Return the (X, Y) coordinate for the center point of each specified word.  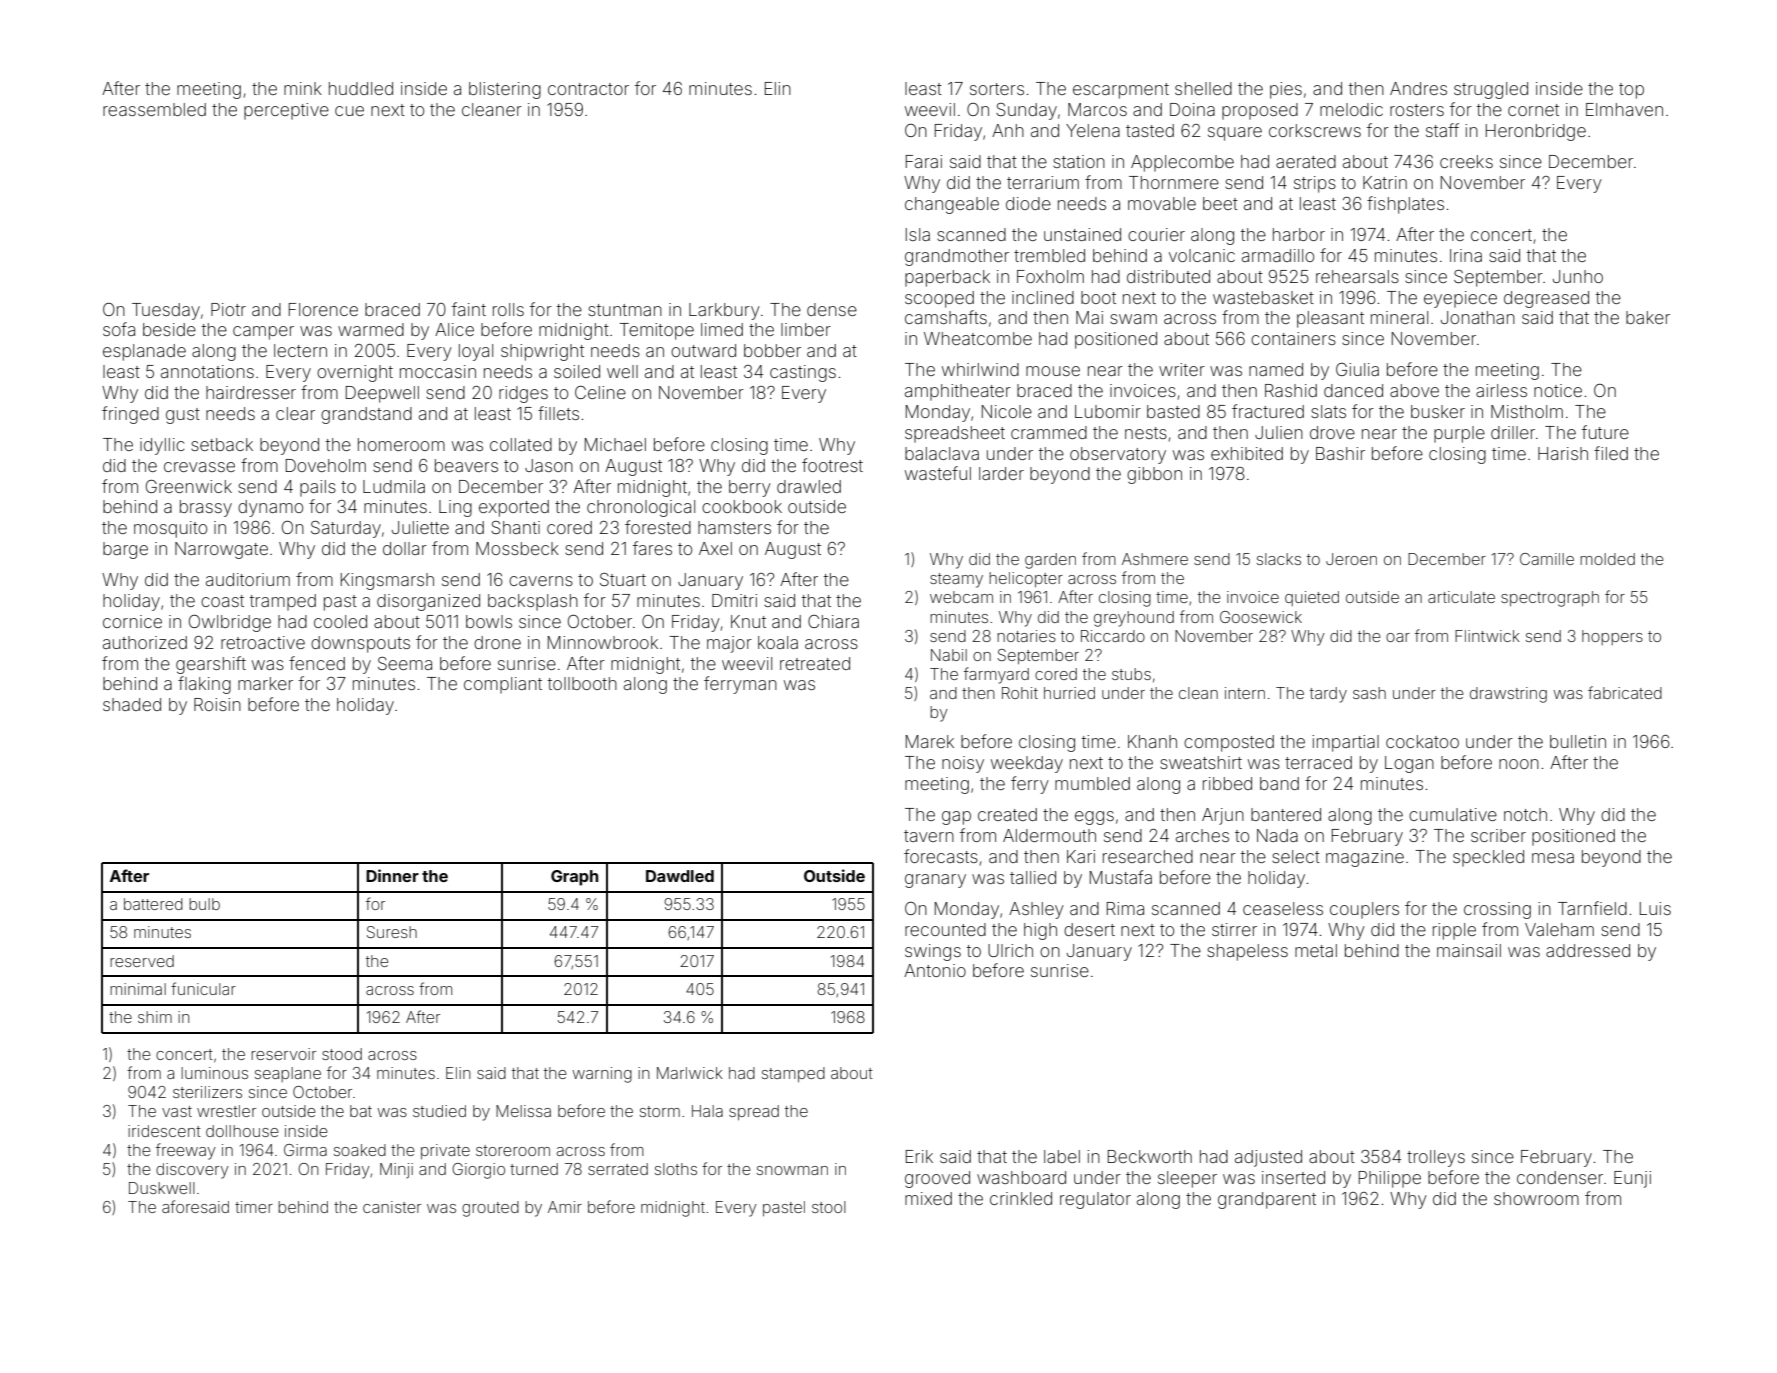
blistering (505, 90)
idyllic (162, 446)
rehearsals (1357, 276)
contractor (588, 89)
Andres (1418, 88)
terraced (1318, 762)
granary (935, 881)
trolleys (1436, 1158)
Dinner (392, 875)
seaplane (288, 1074)
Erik (919, 1156)
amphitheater (958, 392)
